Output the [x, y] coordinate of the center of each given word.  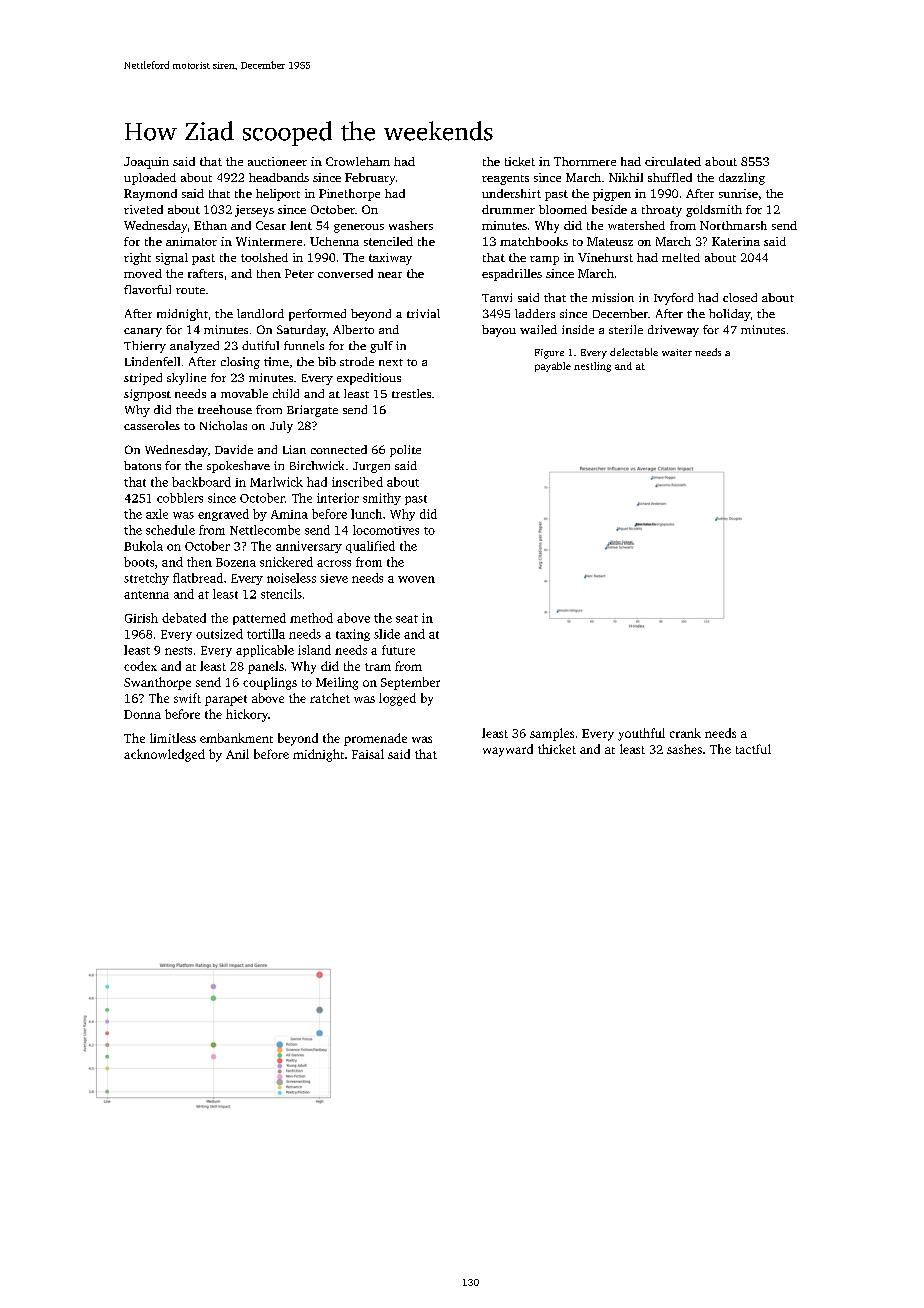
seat [407, 619]
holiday [729, 315]
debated [184, 618]
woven [416, 579]
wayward [508, 750]
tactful [753, 749]
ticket [520, 161]
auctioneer [277, 161]
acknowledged [164, 755]
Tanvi [497, 297]
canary [143, 332]
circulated [673, 161]
